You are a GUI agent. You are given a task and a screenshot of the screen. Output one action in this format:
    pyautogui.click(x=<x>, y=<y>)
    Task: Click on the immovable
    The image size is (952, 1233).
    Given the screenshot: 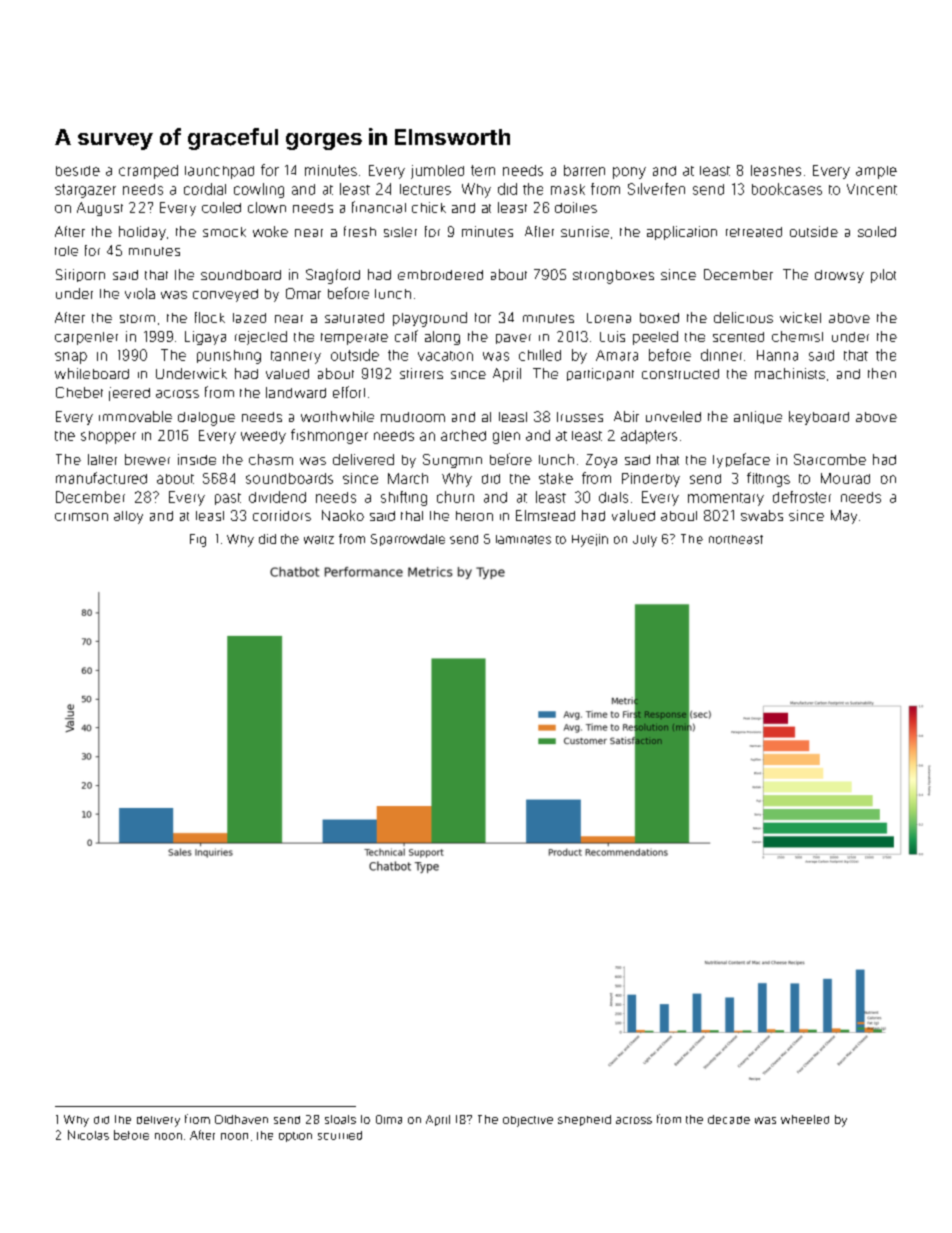 What is the action you would take?
    pyautogui.click(x=135, y=416)
